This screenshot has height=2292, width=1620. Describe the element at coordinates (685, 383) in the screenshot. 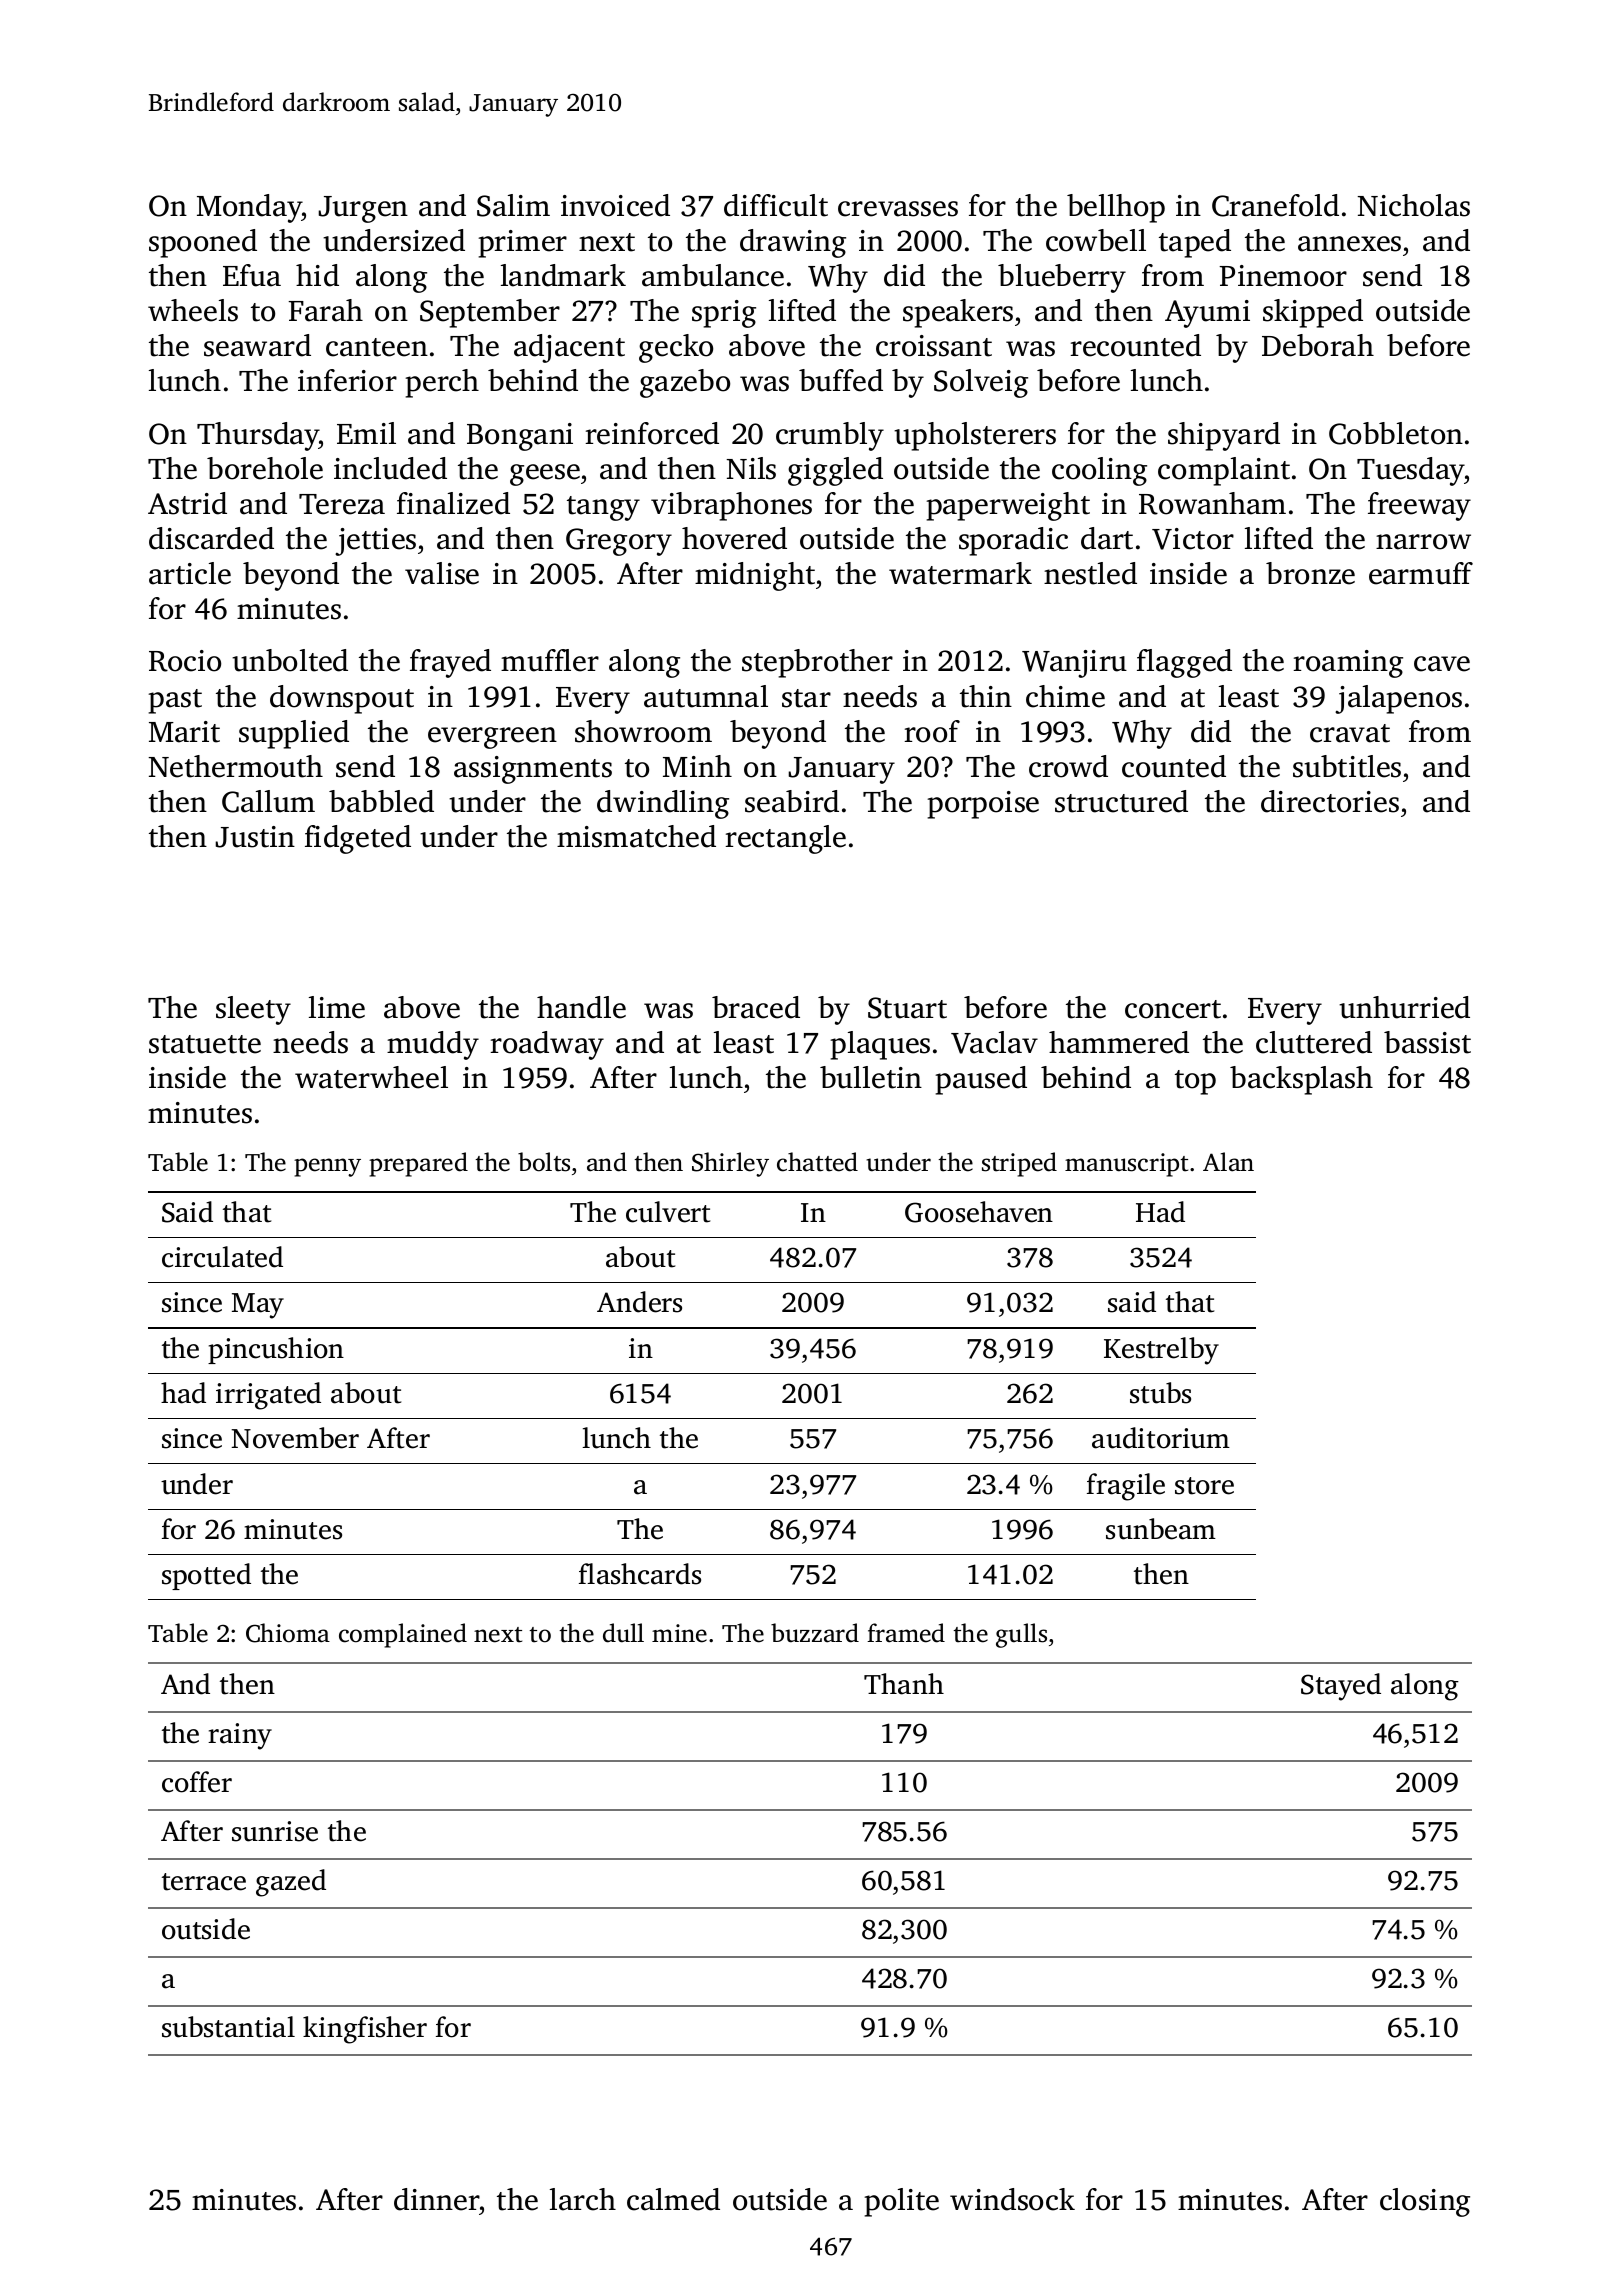

I see `gazebo` at that location.
